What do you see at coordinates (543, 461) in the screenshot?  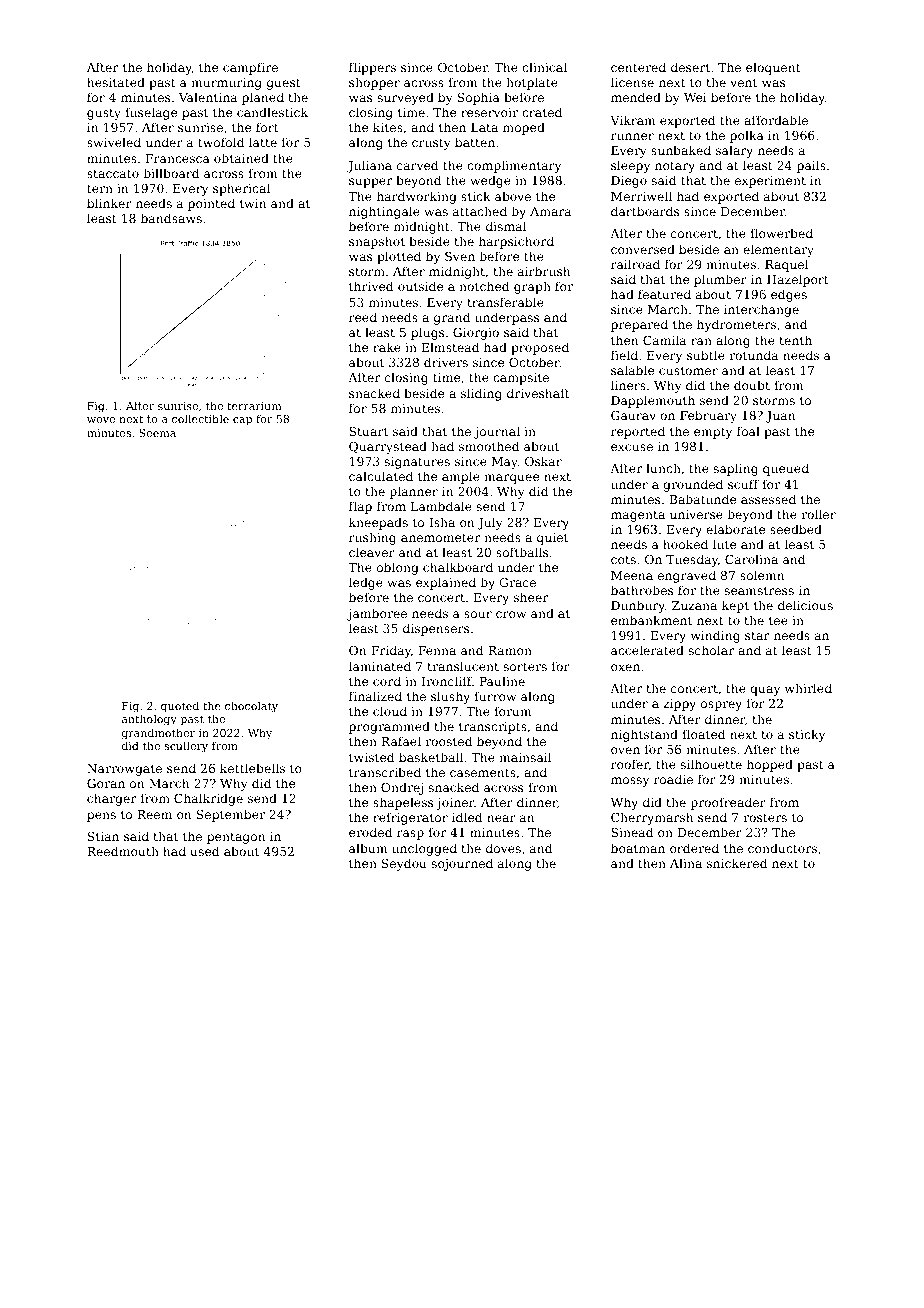 I see `Oskar` at bounding box center [543, 461].
